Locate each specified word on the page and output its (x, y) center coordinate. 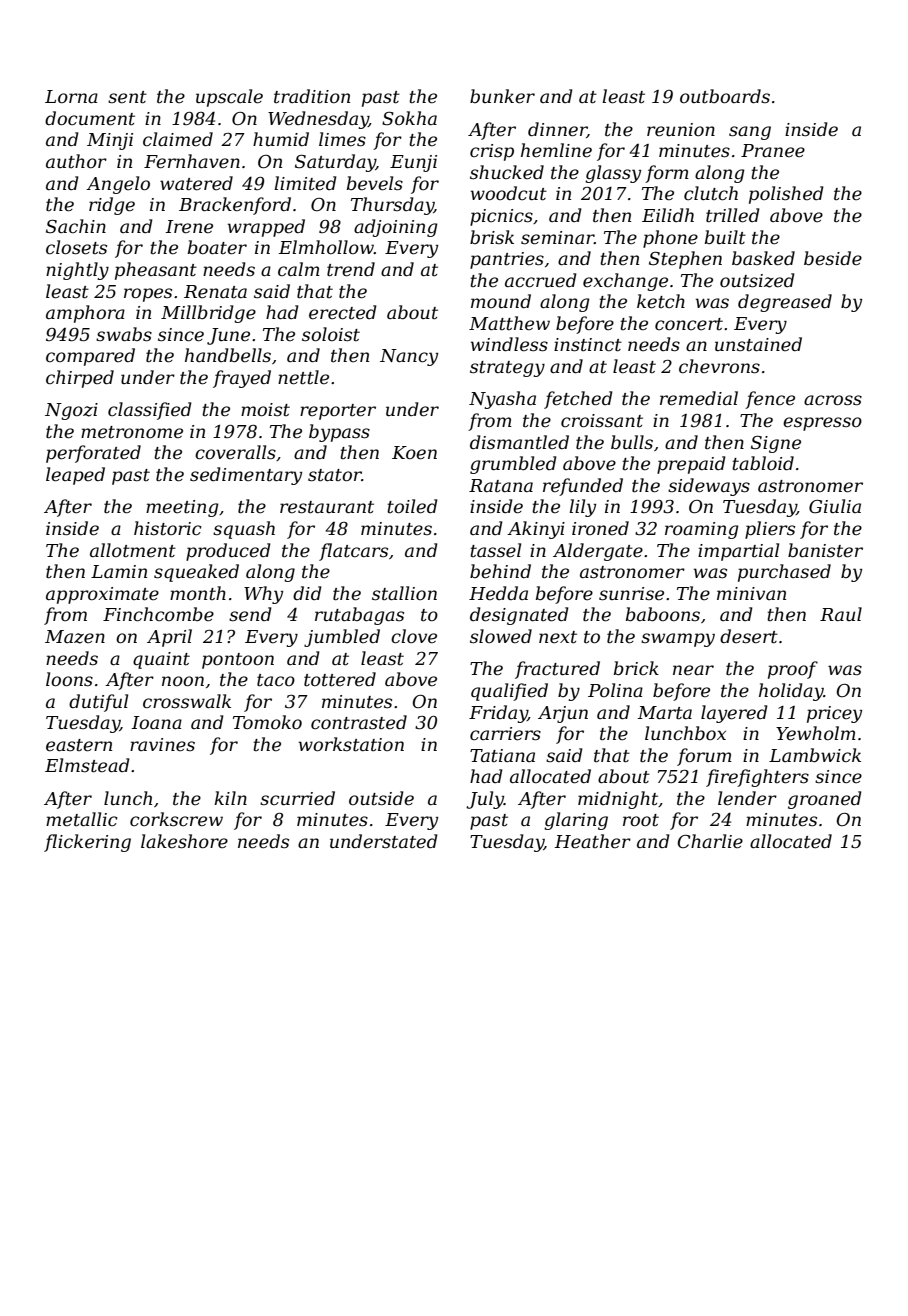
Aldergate (598, 552)
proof (793, 670)
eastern (79, 745)
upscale (229, 98)
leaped (75, 476)
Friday (498, 714)
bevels (375, 183)
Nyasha (502, 400)
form (667, 174)
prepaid (691, 465)
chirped (80, 379)
